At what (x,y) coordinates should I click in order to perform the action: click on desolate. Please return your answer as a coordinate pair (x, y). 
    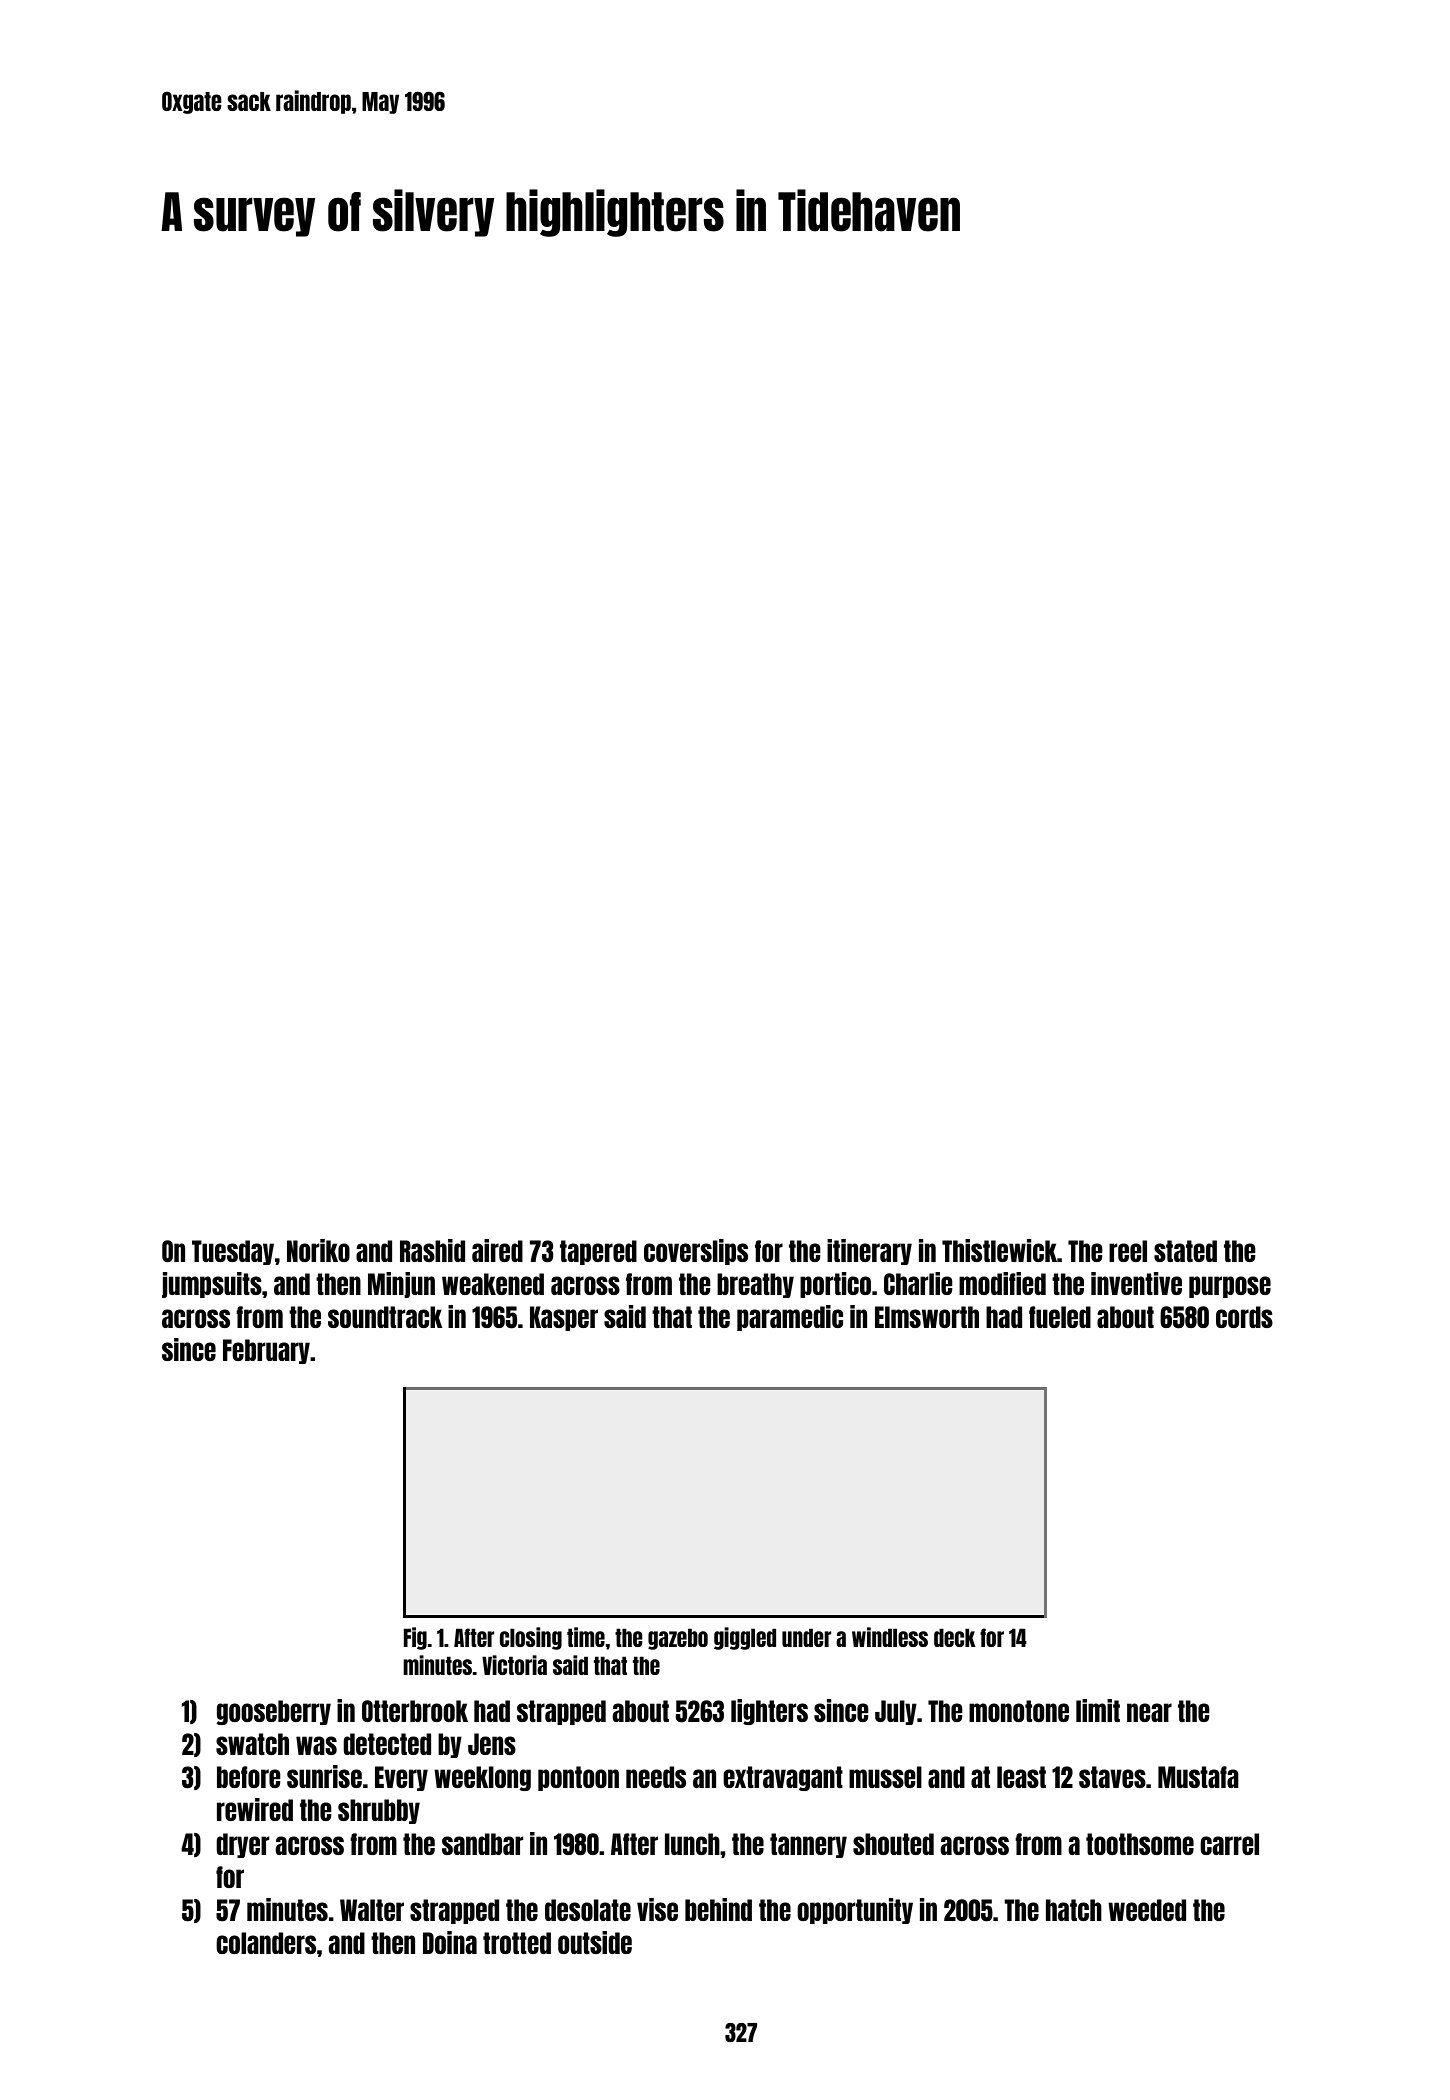
    Looking at the image, I should click on (588, 1910).
